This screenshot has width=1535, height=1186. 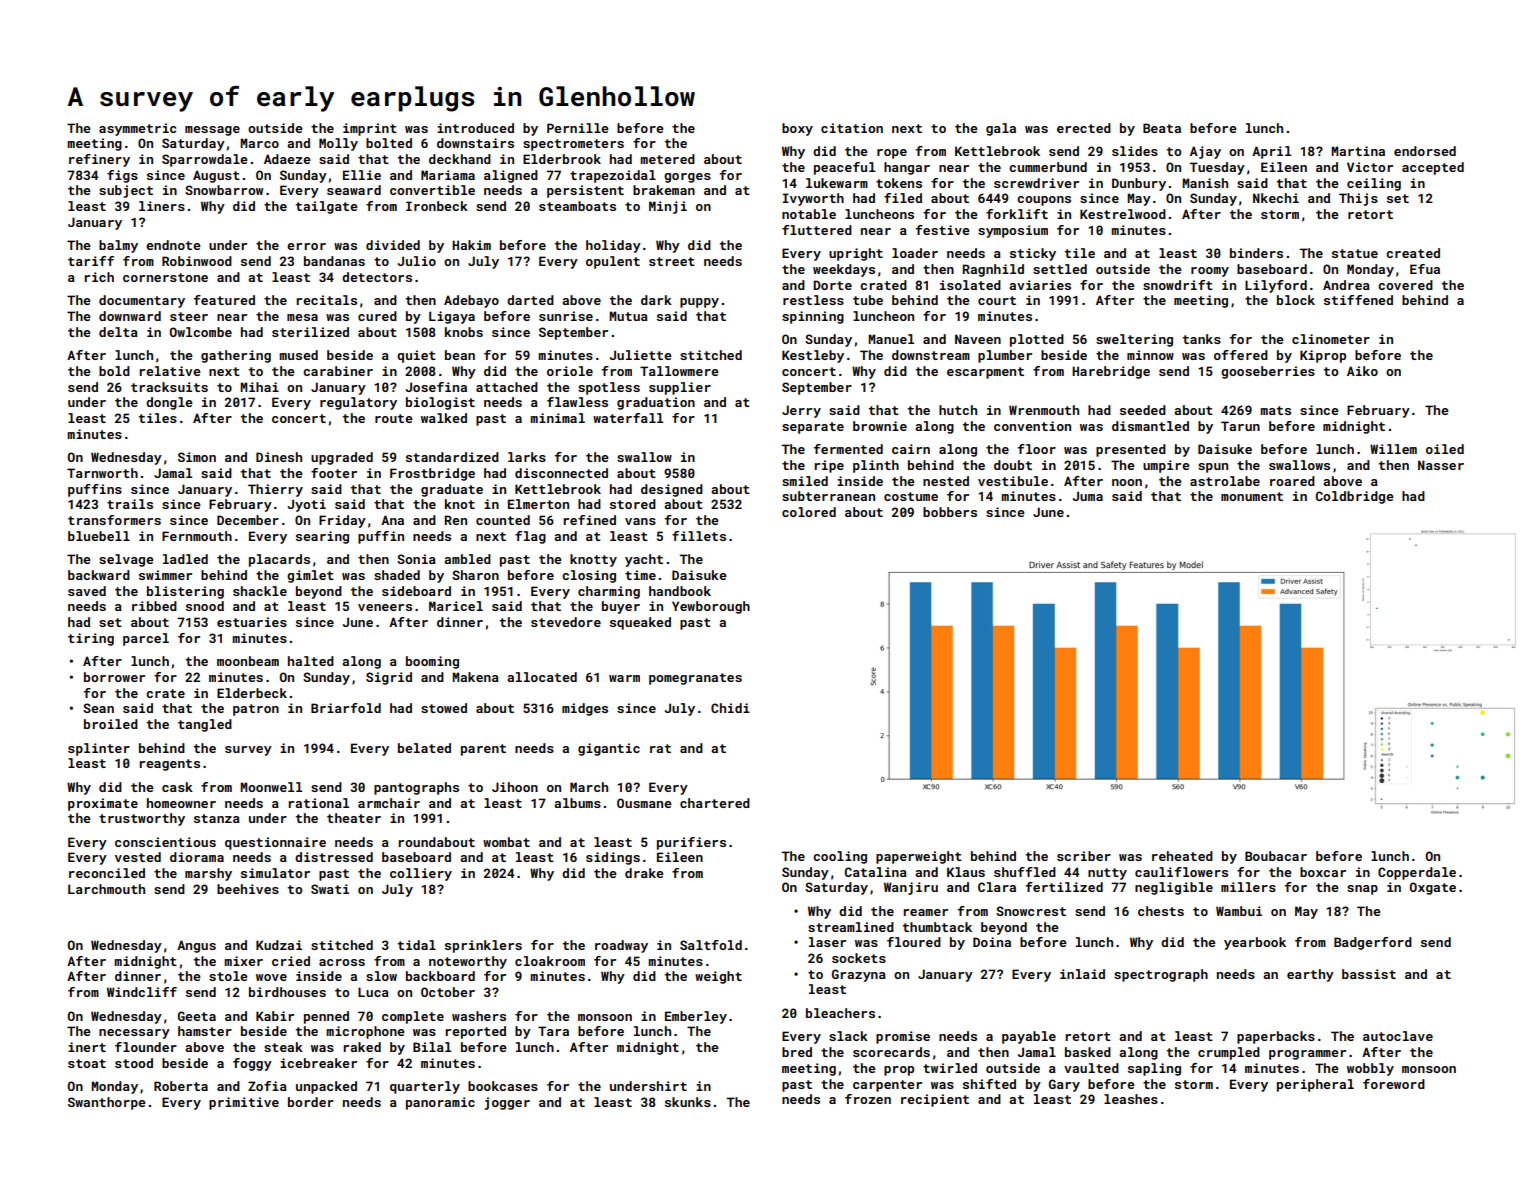 I want to click on carpenter, so click(x=887, y=1086).
